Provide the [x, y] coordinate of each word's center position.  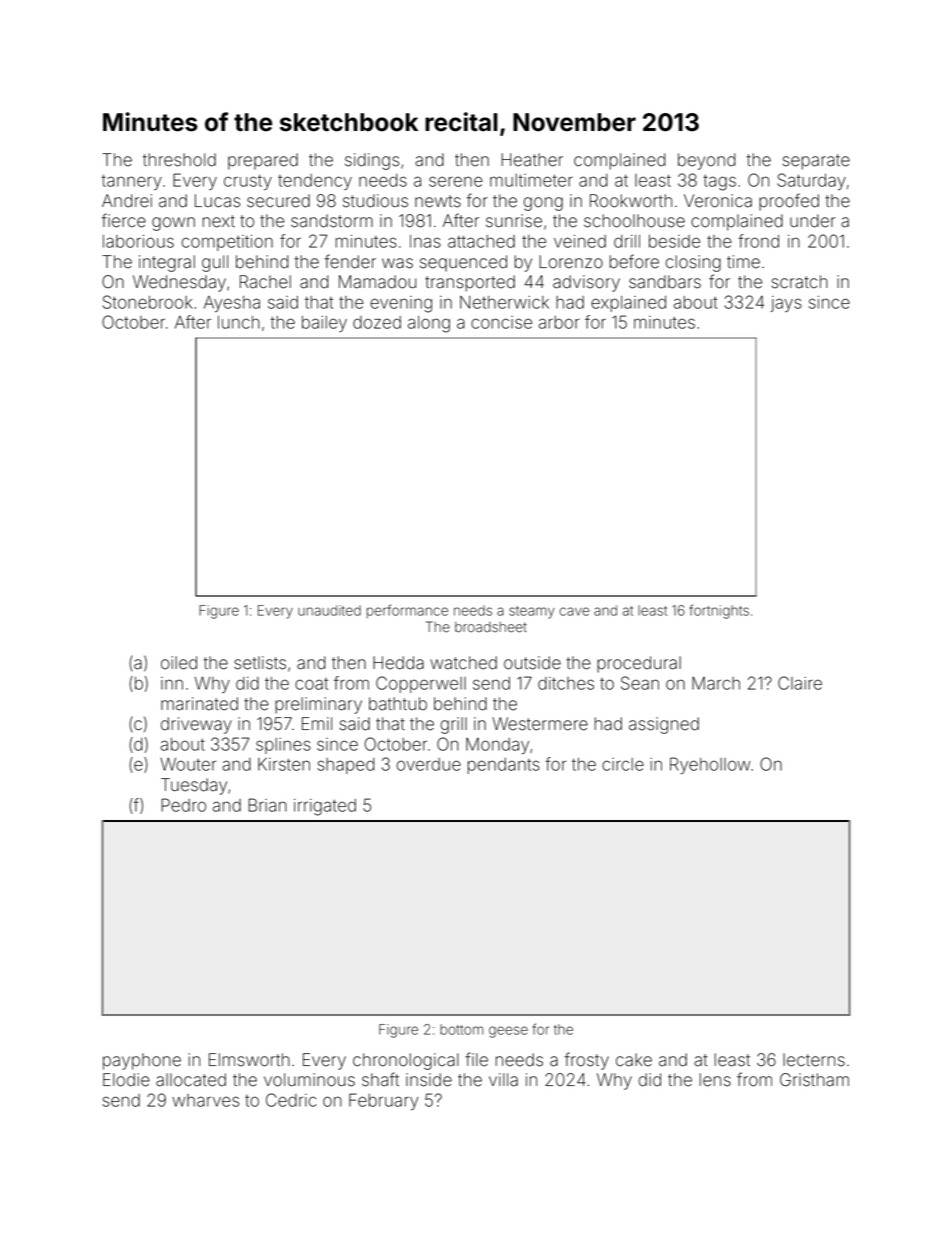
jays [786, 304]
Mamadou [377, 282]
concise [501, 322]
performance [407, 611]
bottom [461, 1029]
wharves [205, 1100]
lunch [239, 322]
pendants [504, 766]
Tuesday [194, 786]
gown [173, 224]
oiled [179, 663]
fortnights [719, 611]
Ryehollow [710, 765]
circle [623, 764]
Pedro [183, 805]
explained [628, 304]
